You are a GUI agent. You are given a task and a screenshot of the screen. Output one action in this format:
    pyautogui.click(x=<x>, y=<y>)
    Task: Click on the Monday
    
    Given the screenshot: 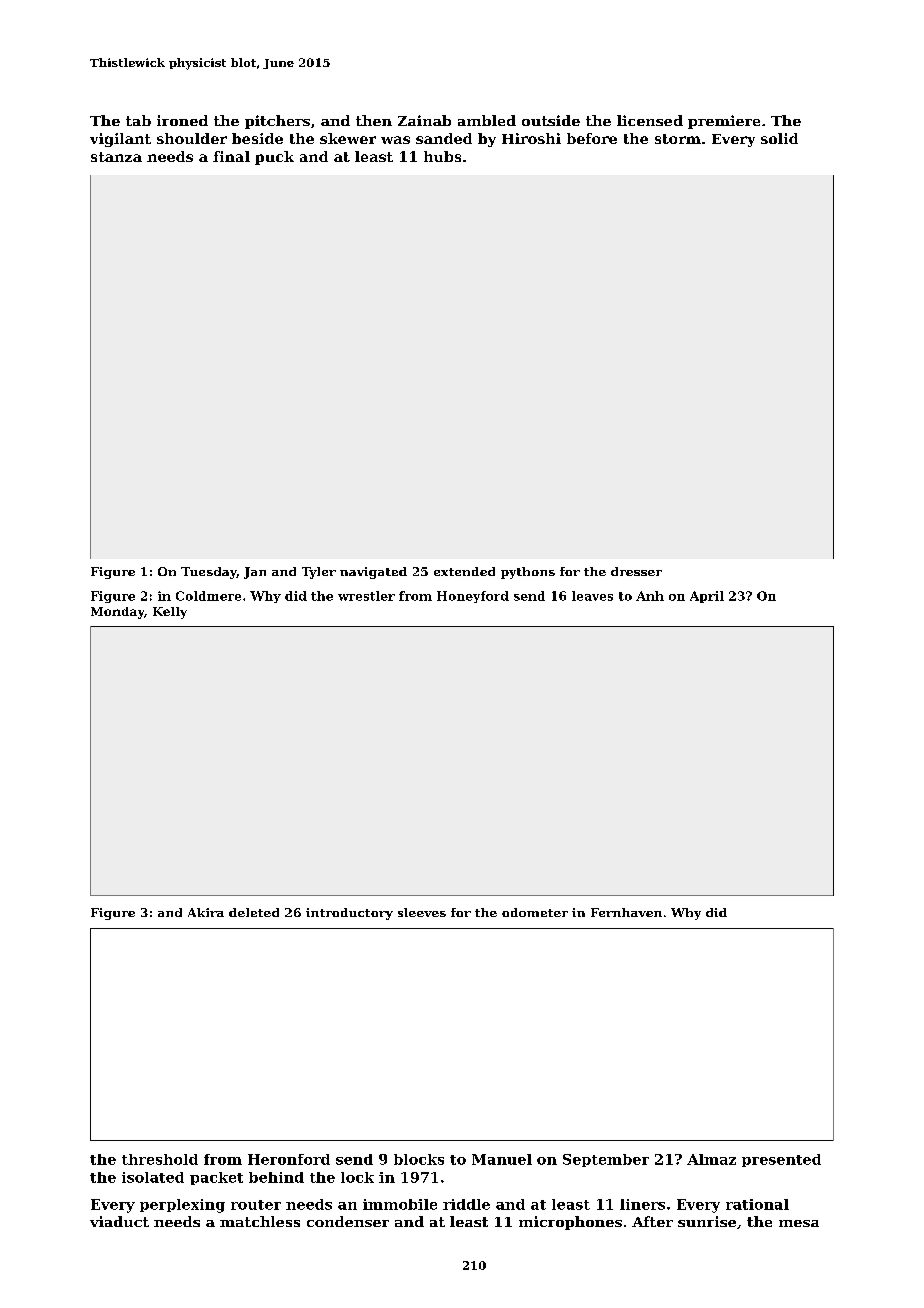 What is the action you would take?
    pyautogui.click(x=117, y=613)
